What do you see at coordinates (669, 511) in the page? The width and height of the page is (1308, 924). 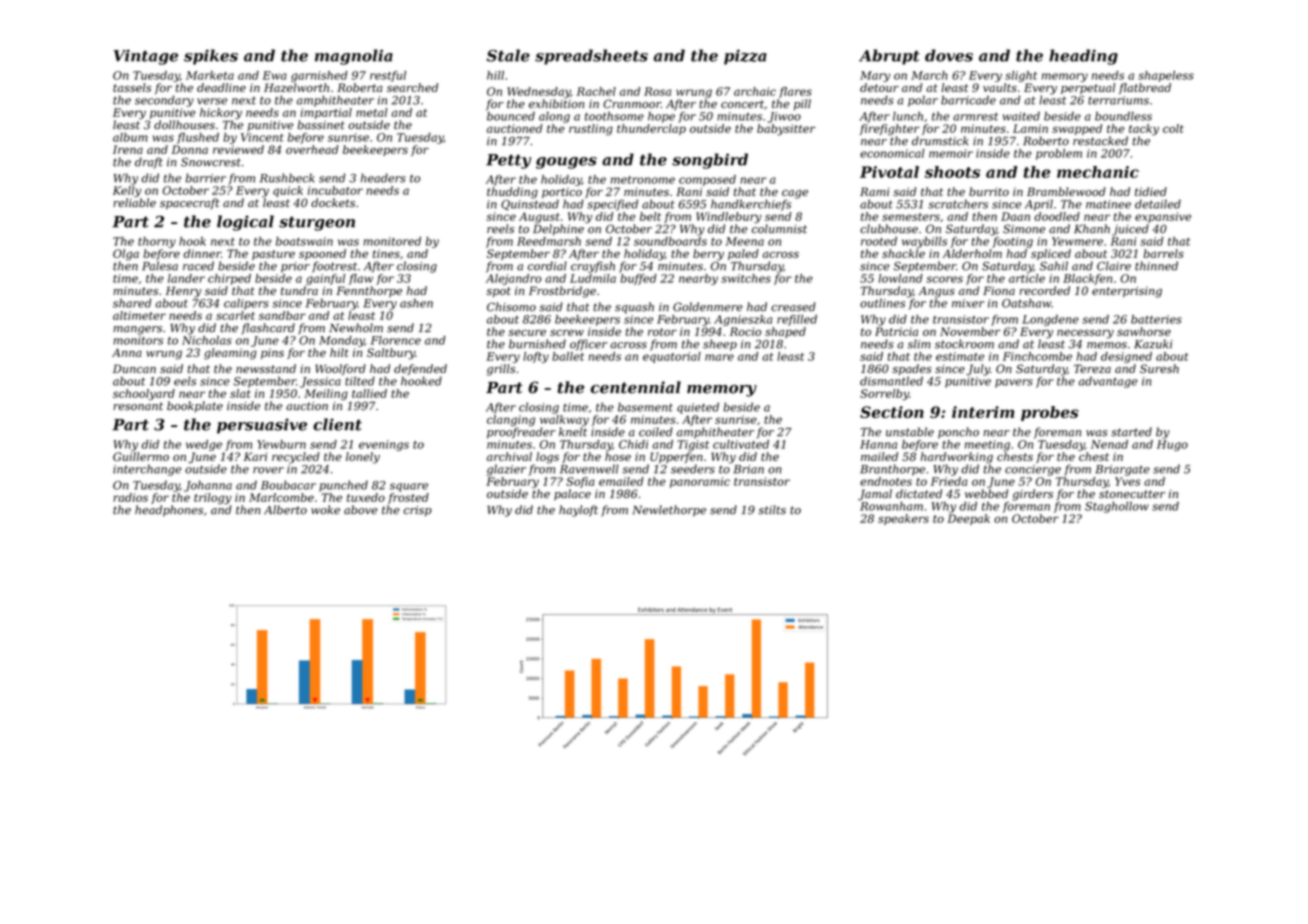 I see `Newlethorpe` at bounding box center [669, 511].
